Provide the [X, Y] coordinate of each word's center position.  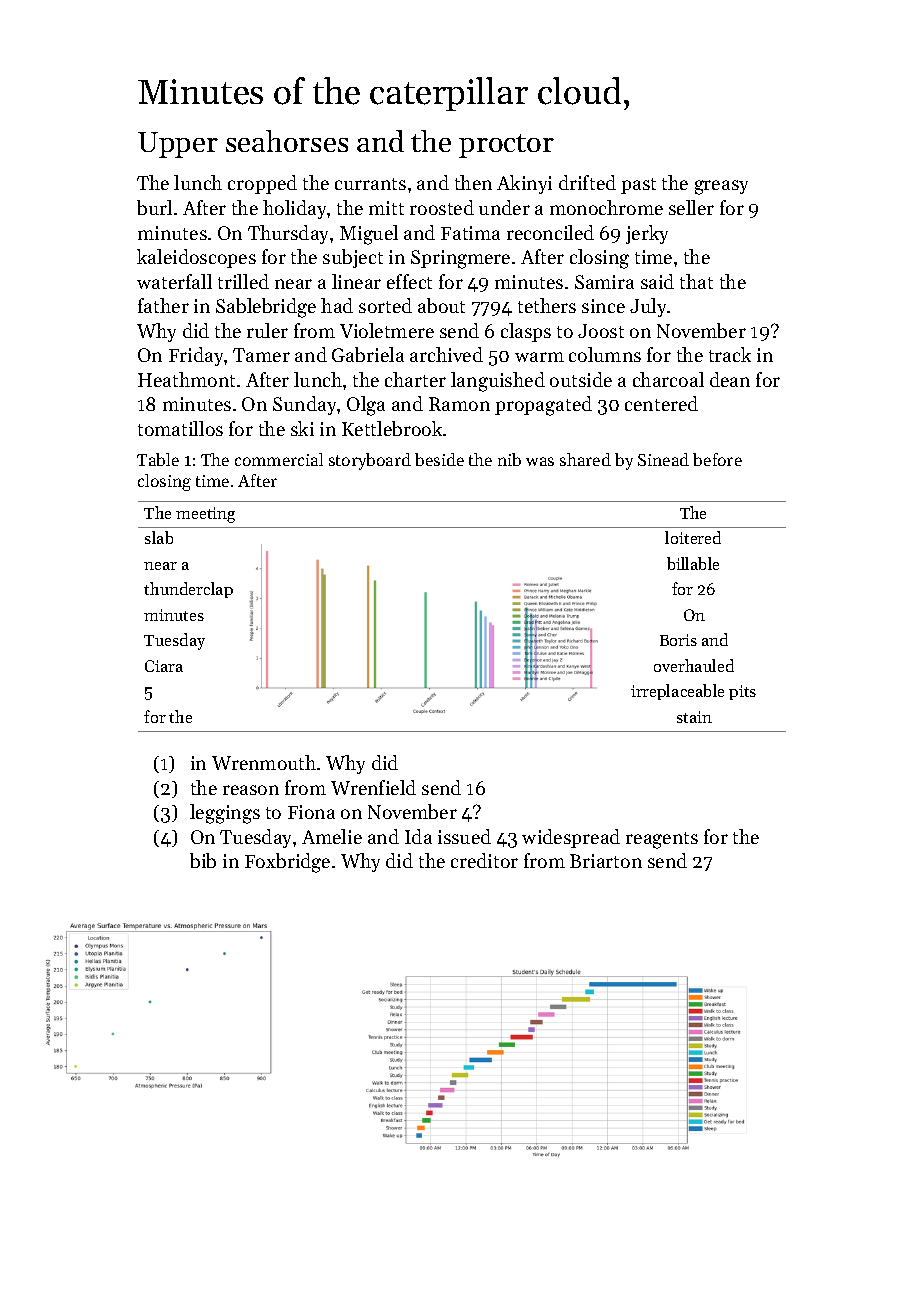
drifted [587, 182]
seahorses [287, 141]
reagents [662, 840]
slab [159, 537]
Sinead [663, 459]
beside [439, 459]
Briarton [606, 861]
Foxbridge [287, 863]
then [473, 182]
